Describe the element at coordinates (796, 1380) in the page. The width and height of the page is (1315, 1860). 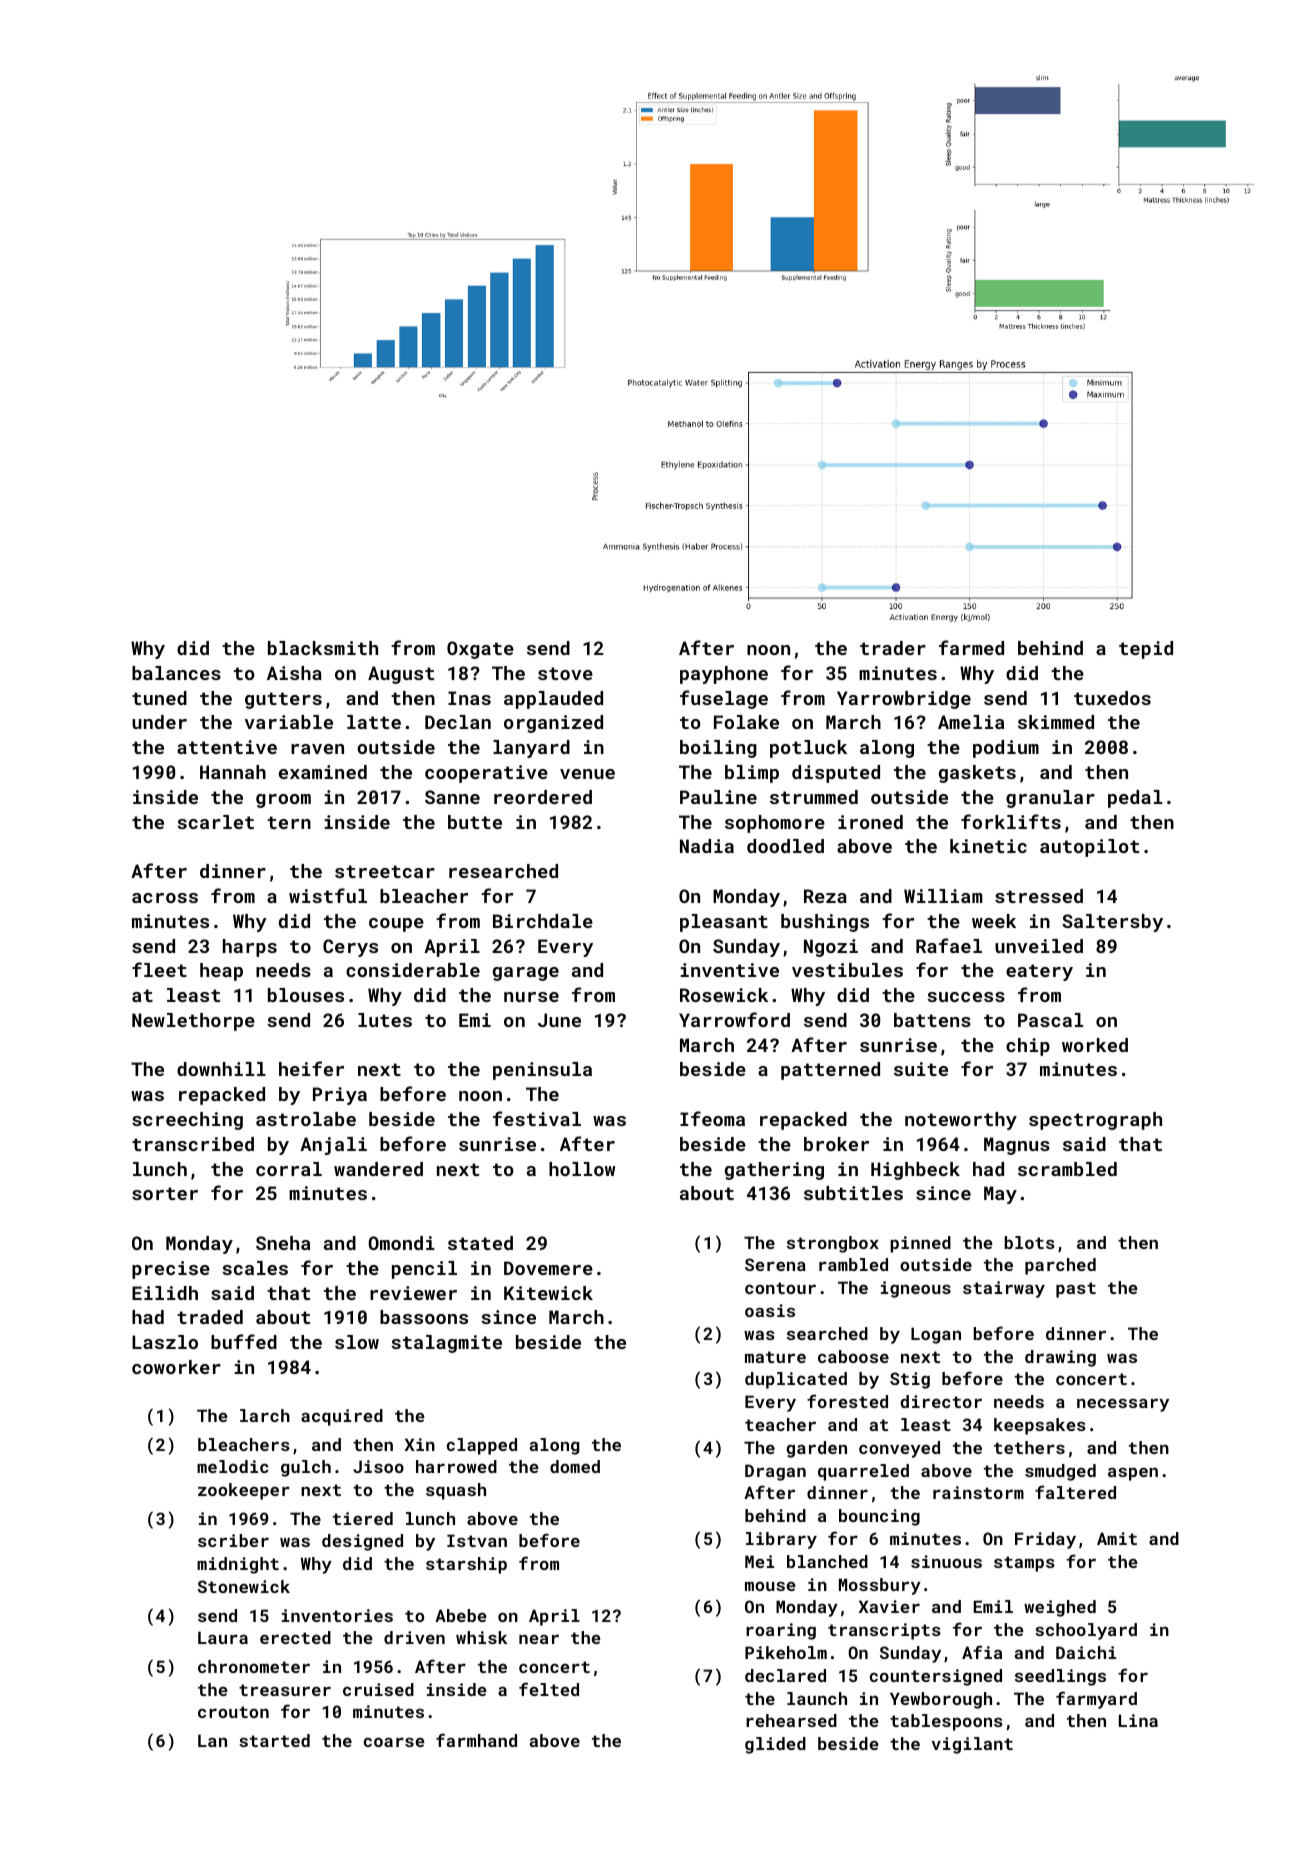
I see `duplicated` at that location.
